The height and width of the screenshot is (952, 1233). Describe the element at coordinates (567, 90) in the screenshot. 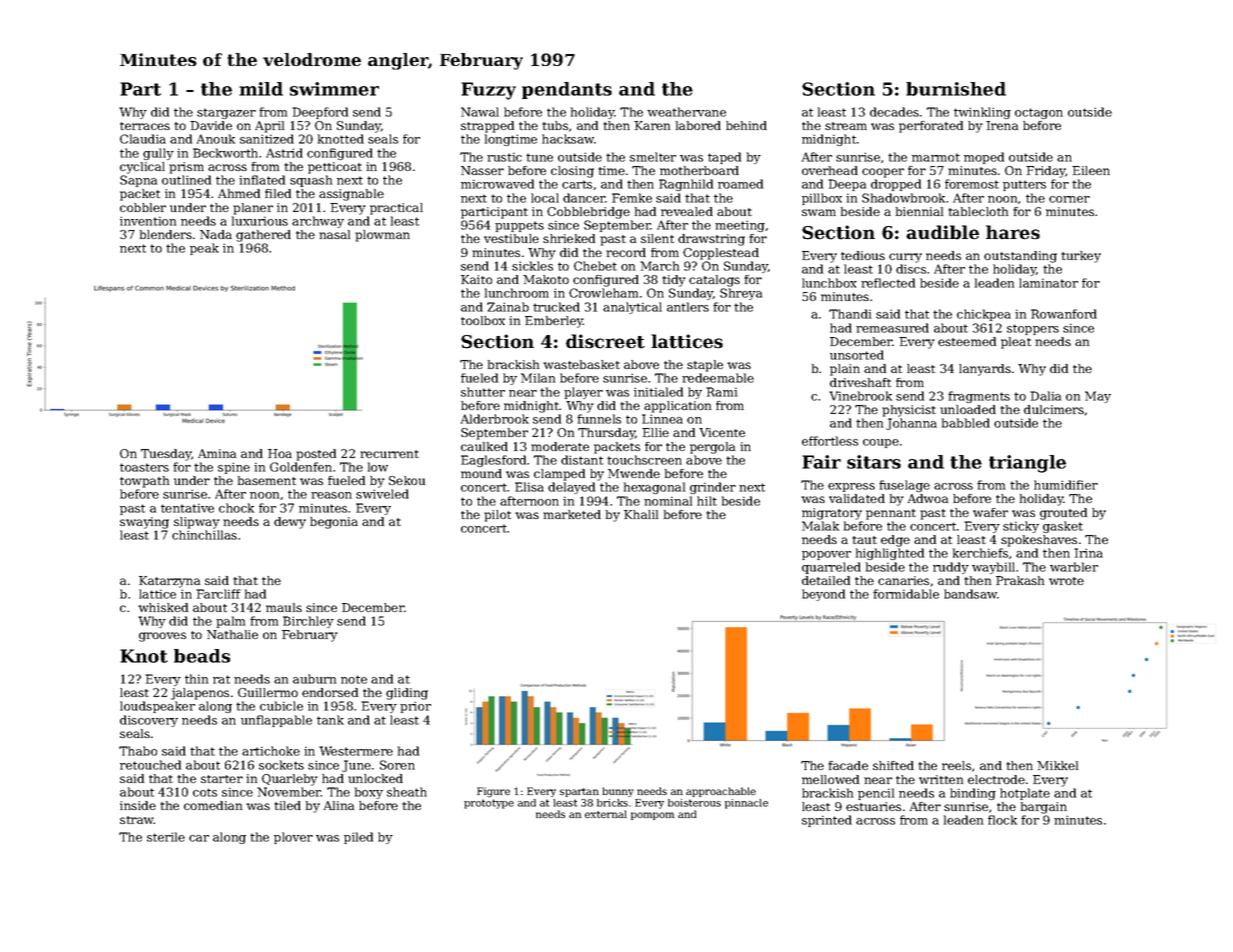

I see `pendants` at that location.
